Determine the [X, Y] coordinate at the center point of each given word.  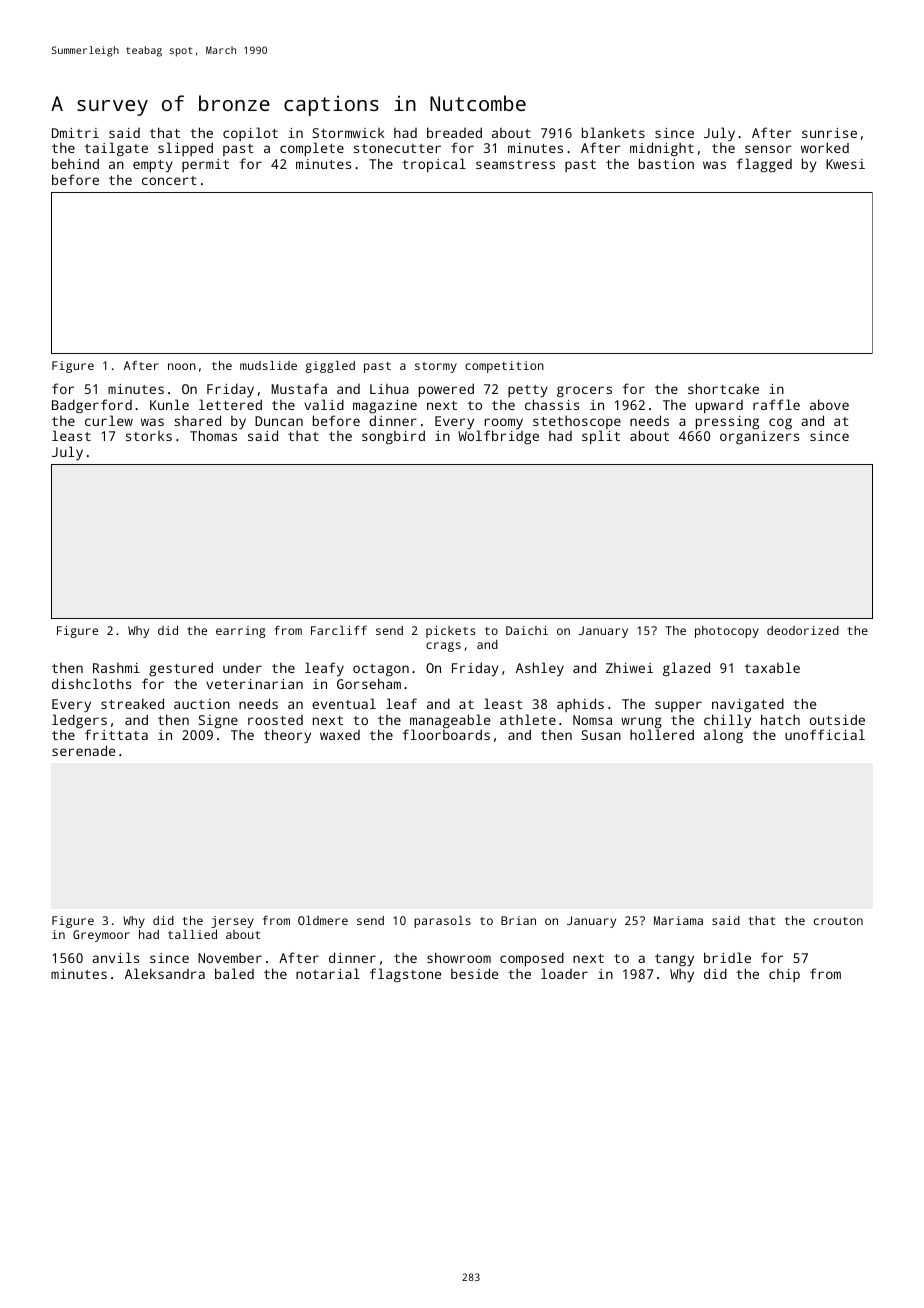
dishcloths [91, 683]
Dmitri [75, 133]
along [723, 736]
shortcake [723, 388]
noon [182, 366]
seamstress [515, 164]
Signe [218, 721]
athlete [528, 719]
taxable [772, 667]
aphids [580, 705]
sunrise [829, 133]
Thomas [213, 436]
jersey [232, 922]
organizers [759, 437]
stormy [436, 367]
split [601, 438]
